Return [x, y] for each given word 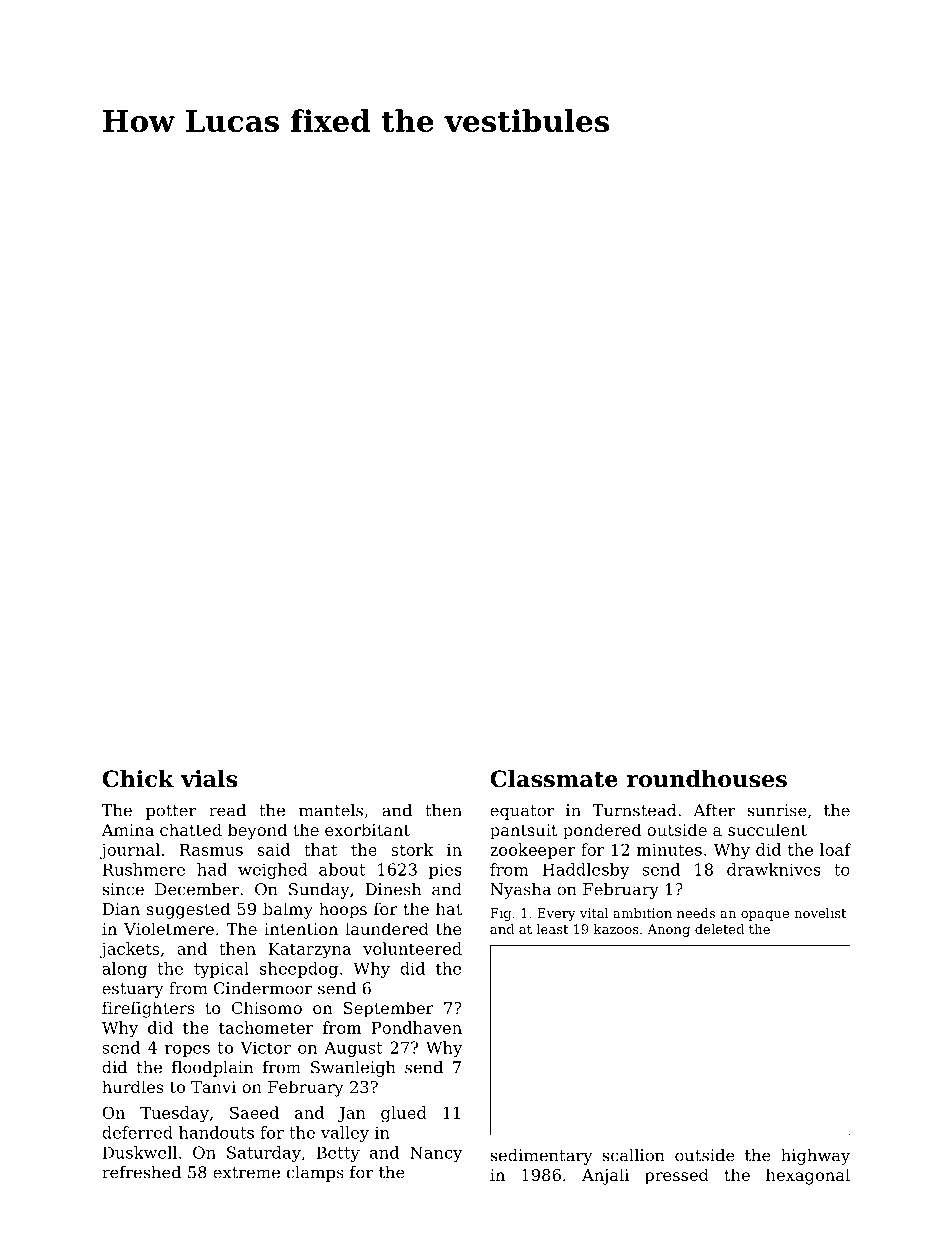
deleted [719, 929]
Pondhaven [416, 1027]
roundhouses [707, 779]
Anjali [605, 1176]
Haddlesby [585, 871]
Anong [668, 930]
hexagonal [808, 1176]
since [123, 889]
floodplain [212, 1069]
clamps [315, 1174]
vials [209, 779]
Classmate [554, 779]
